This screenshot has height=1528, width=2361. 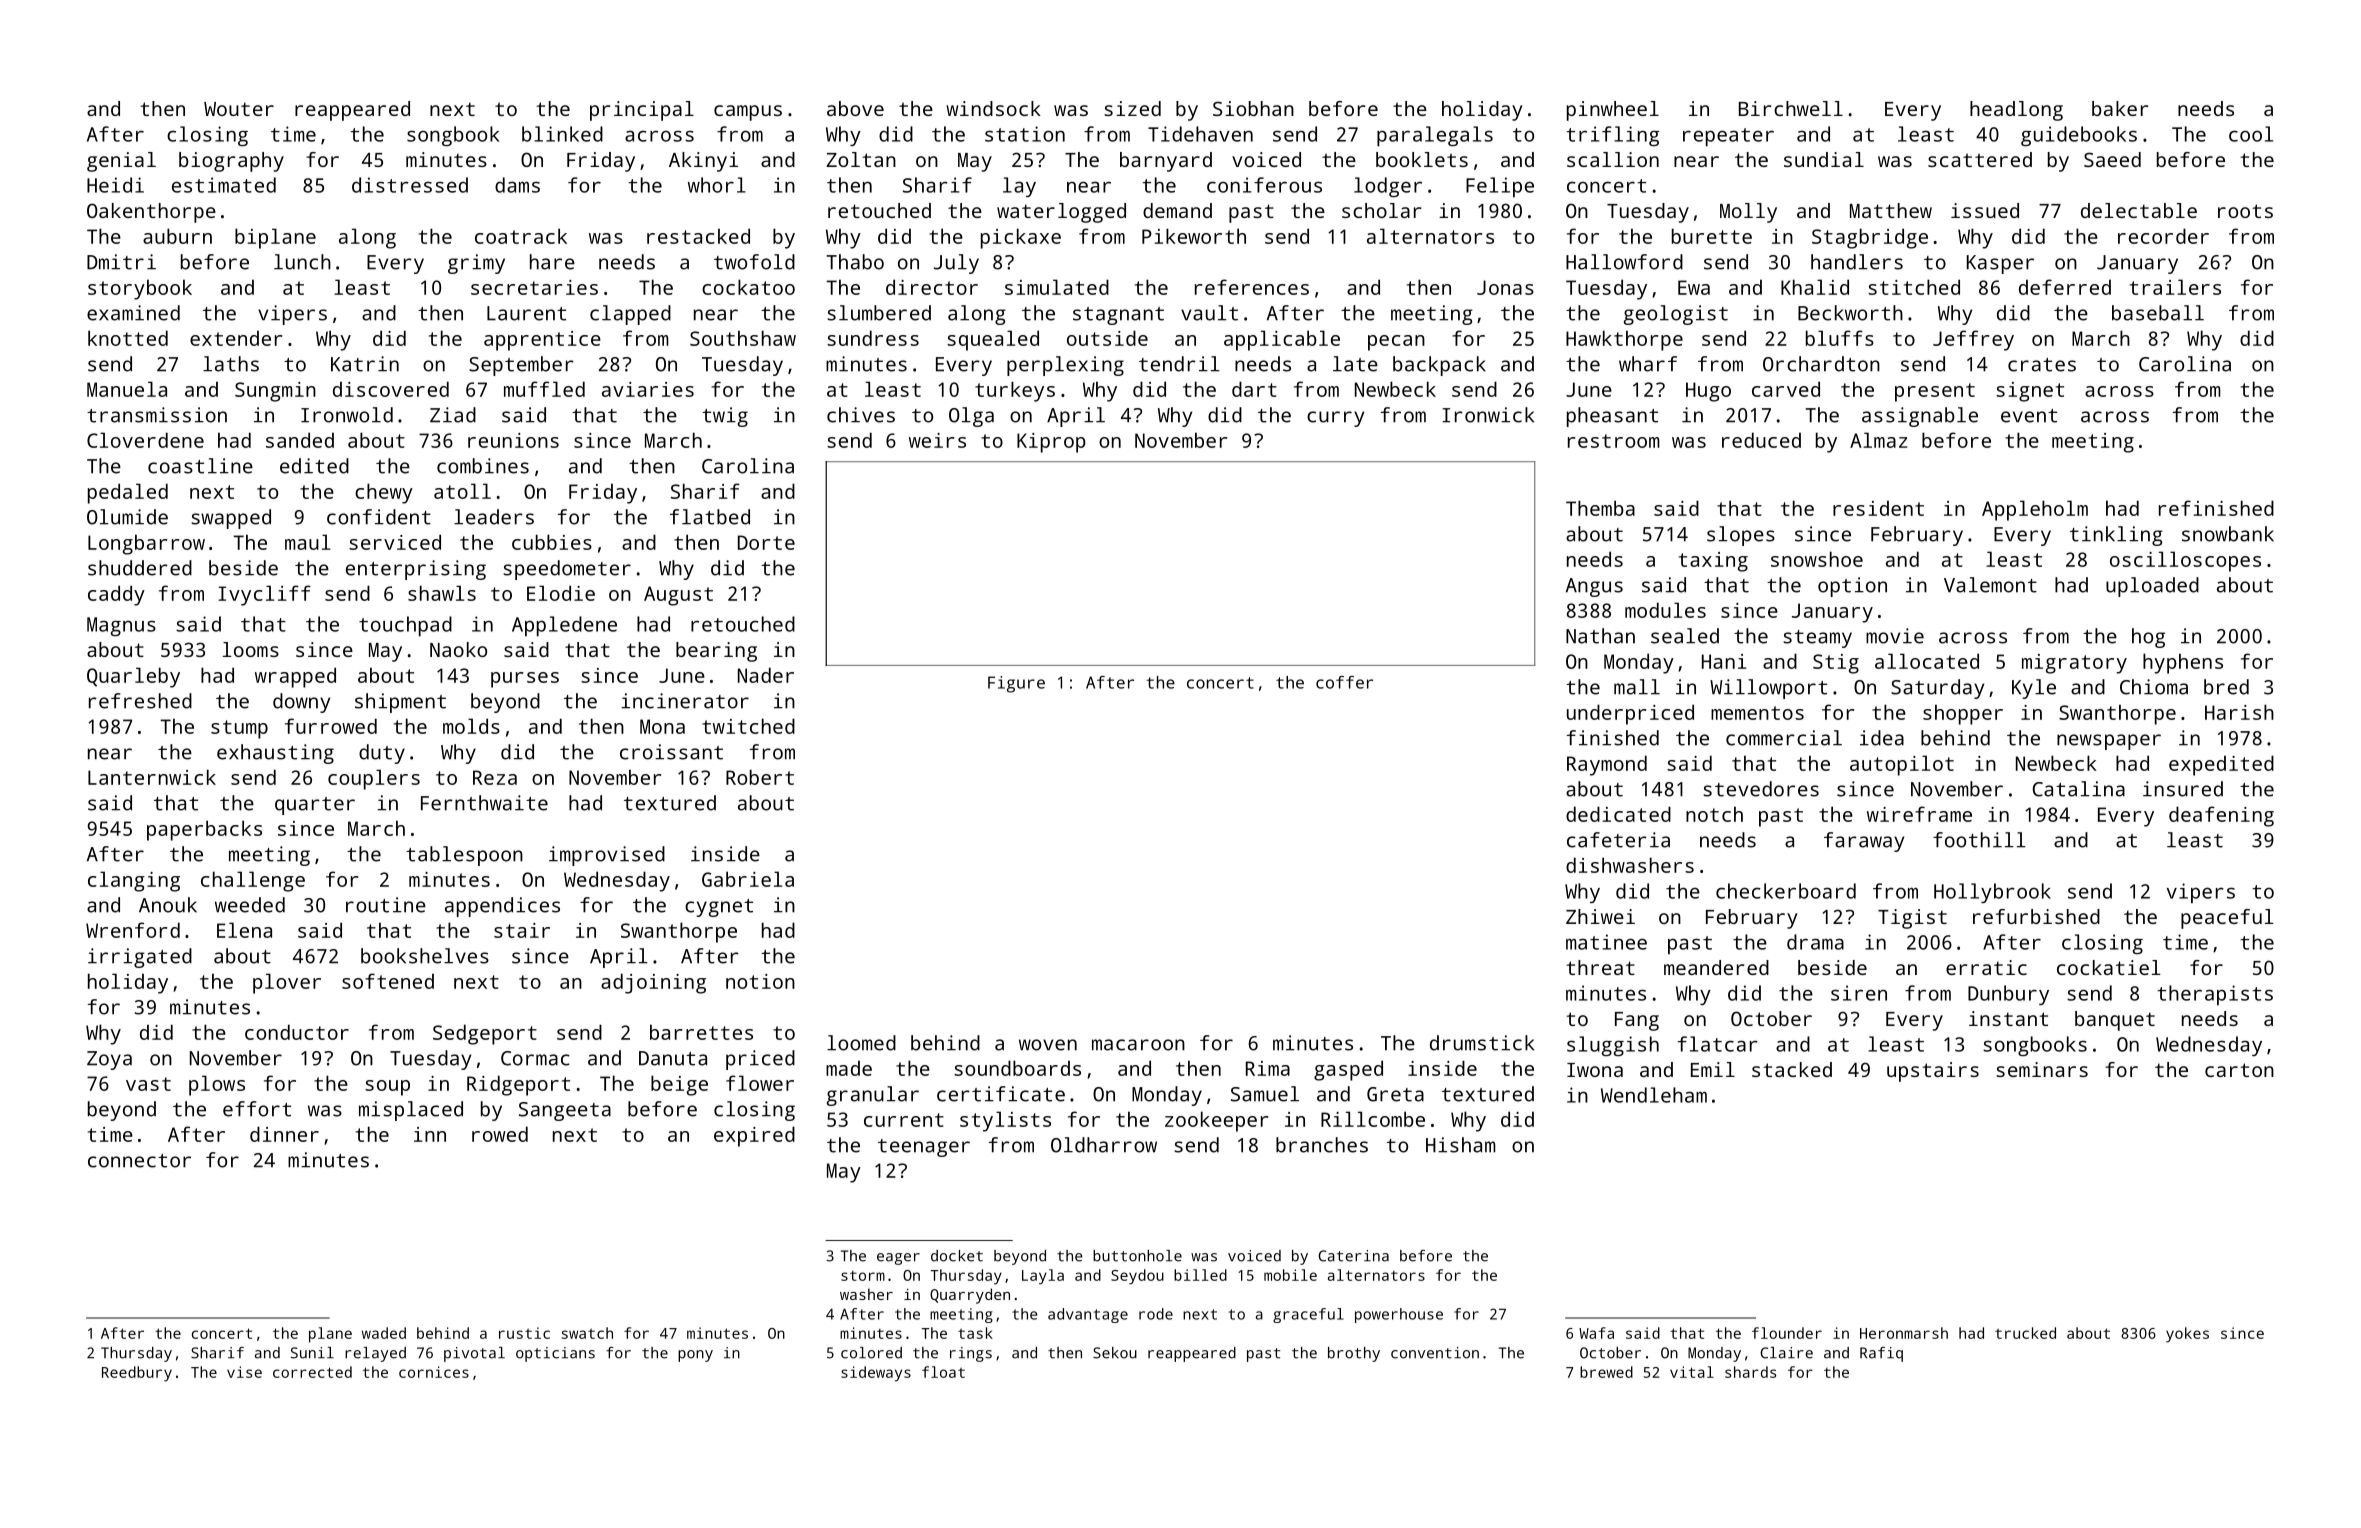 I want to click on cockatoo, so click(x=748, y=287).
